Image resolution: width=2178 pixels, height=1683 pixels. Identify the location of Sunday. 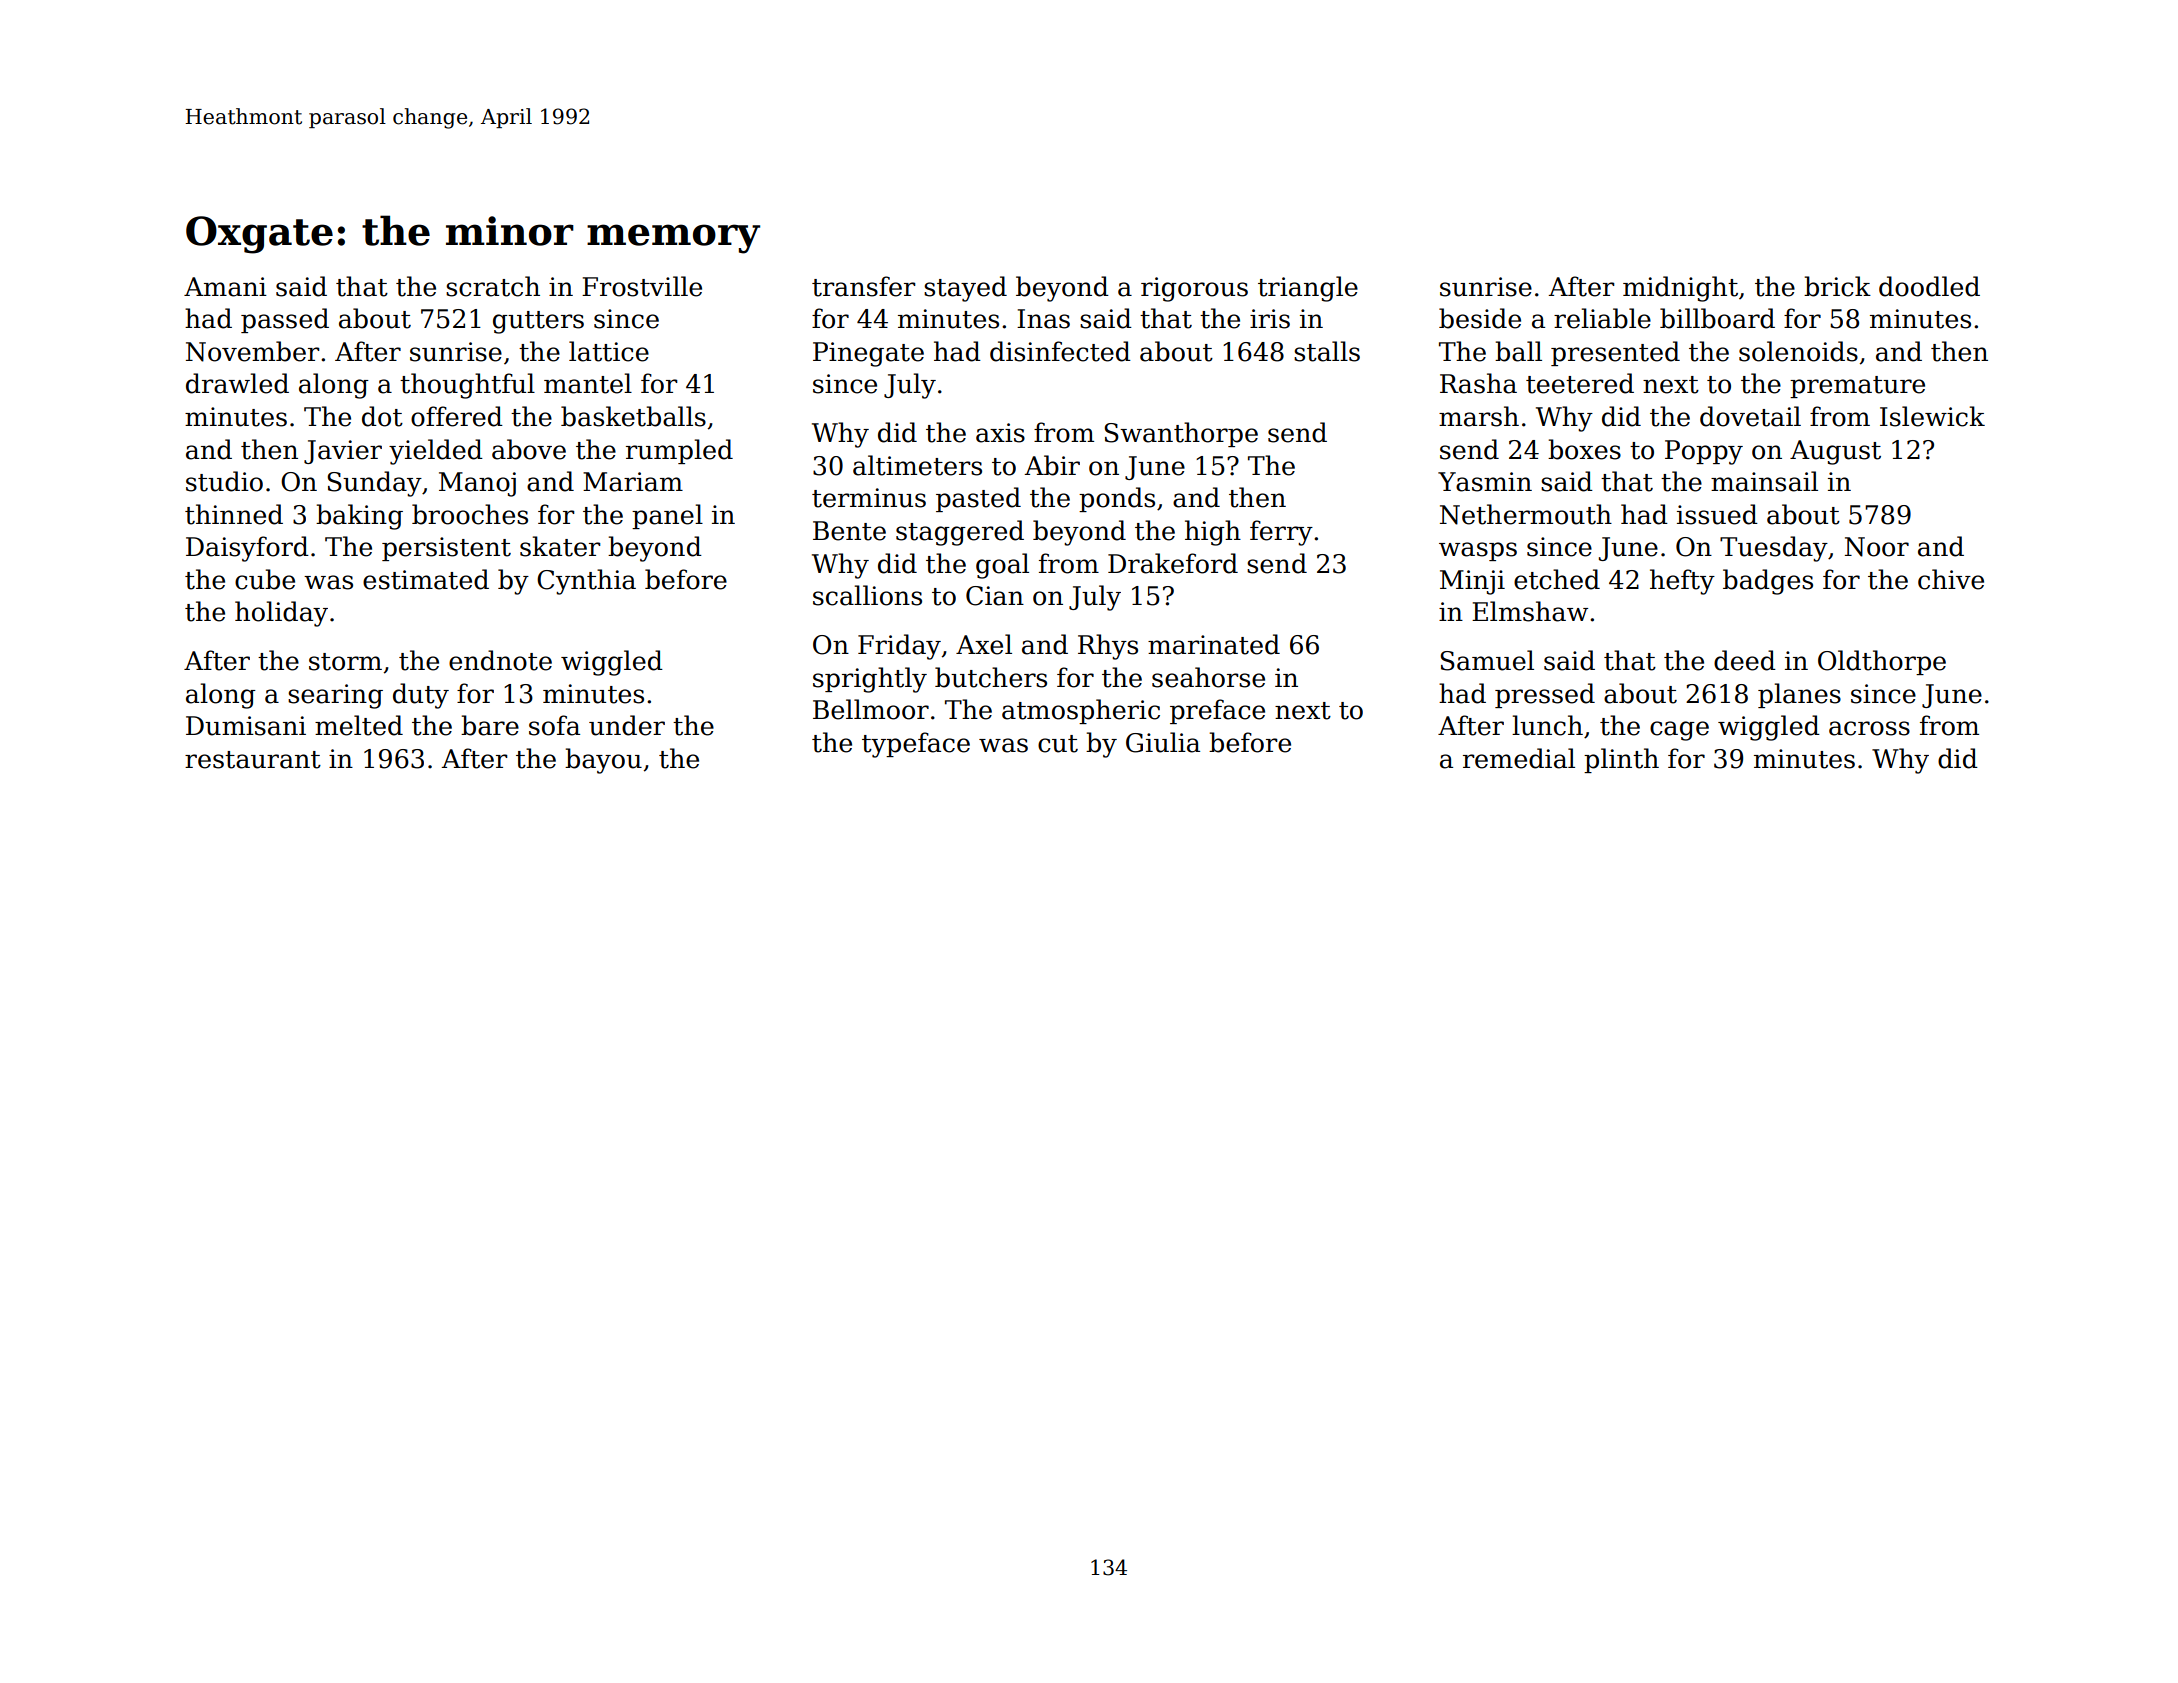
(374, 484).
